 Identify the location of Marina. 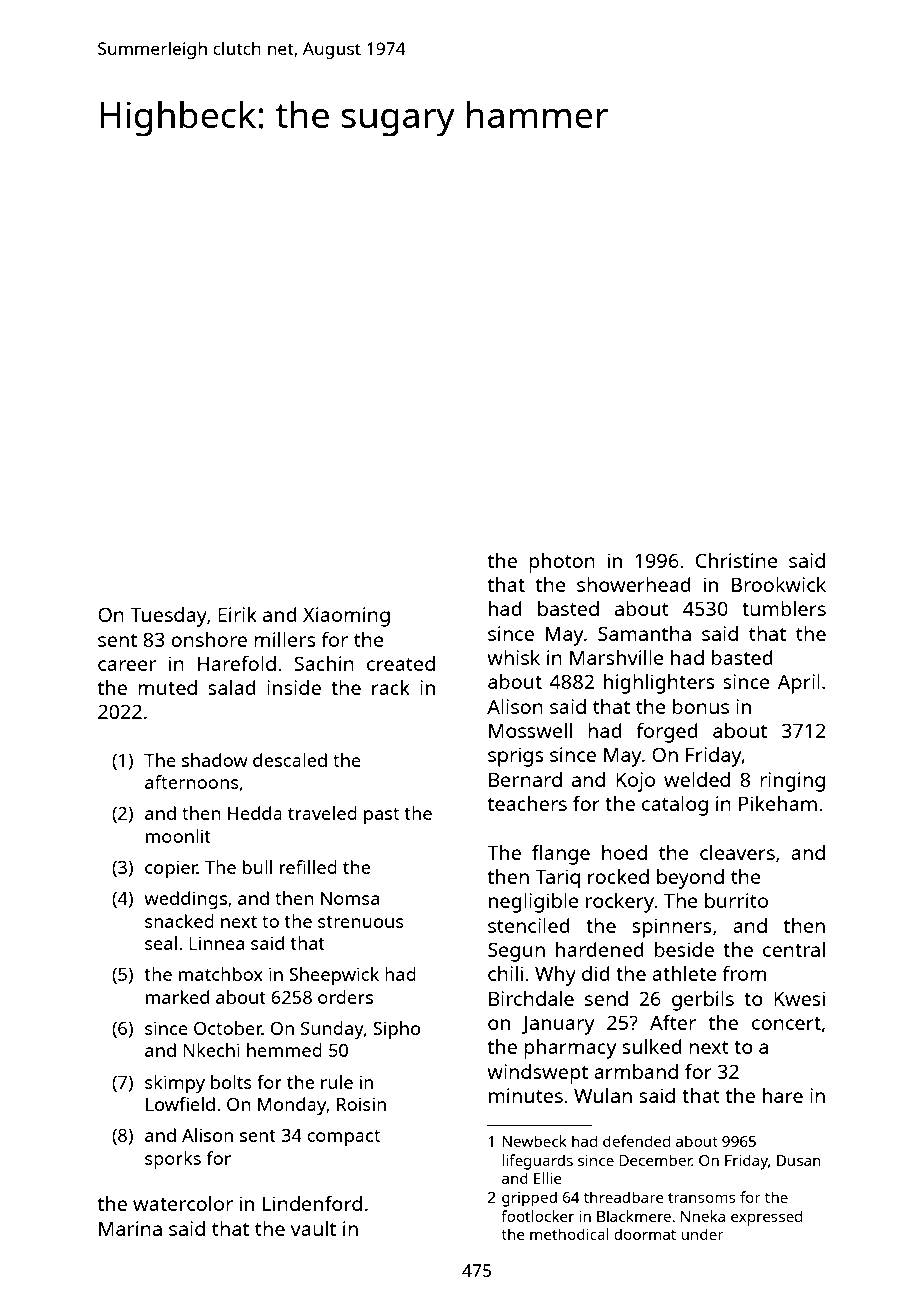
(130, 1228).
